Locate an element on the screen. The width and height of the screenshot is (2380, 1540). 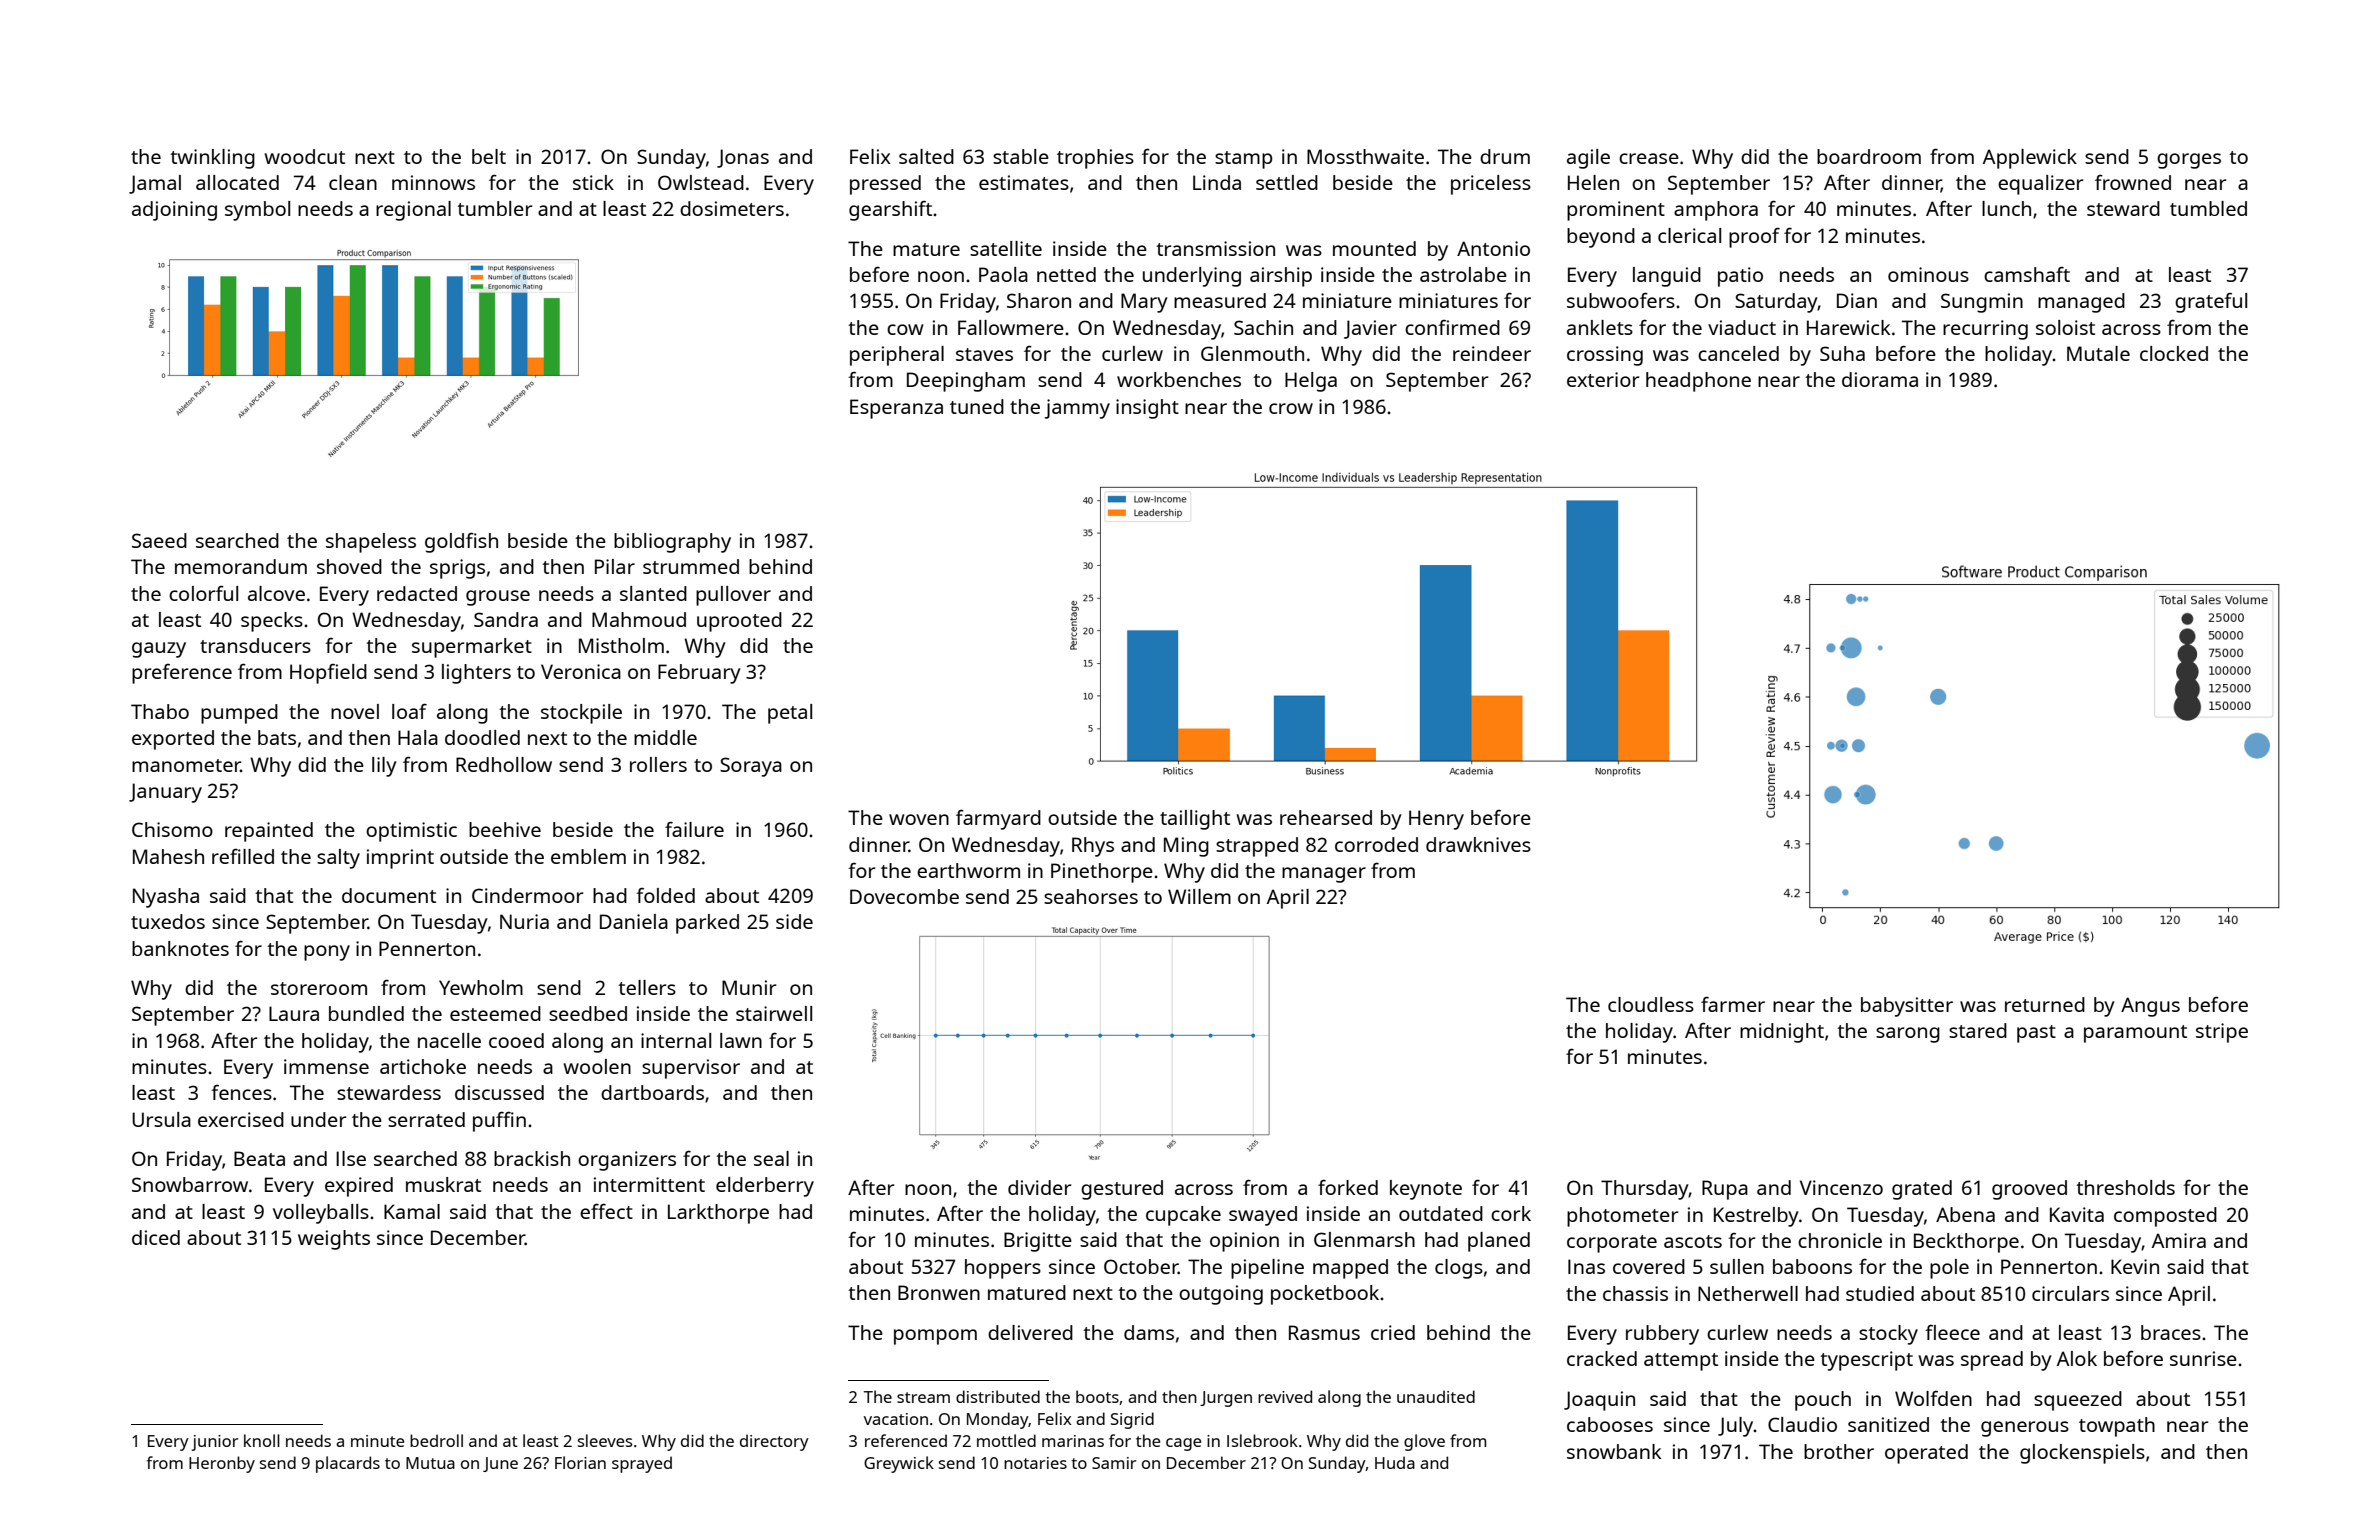
sprayed is located at coordinates (642, 1464).
